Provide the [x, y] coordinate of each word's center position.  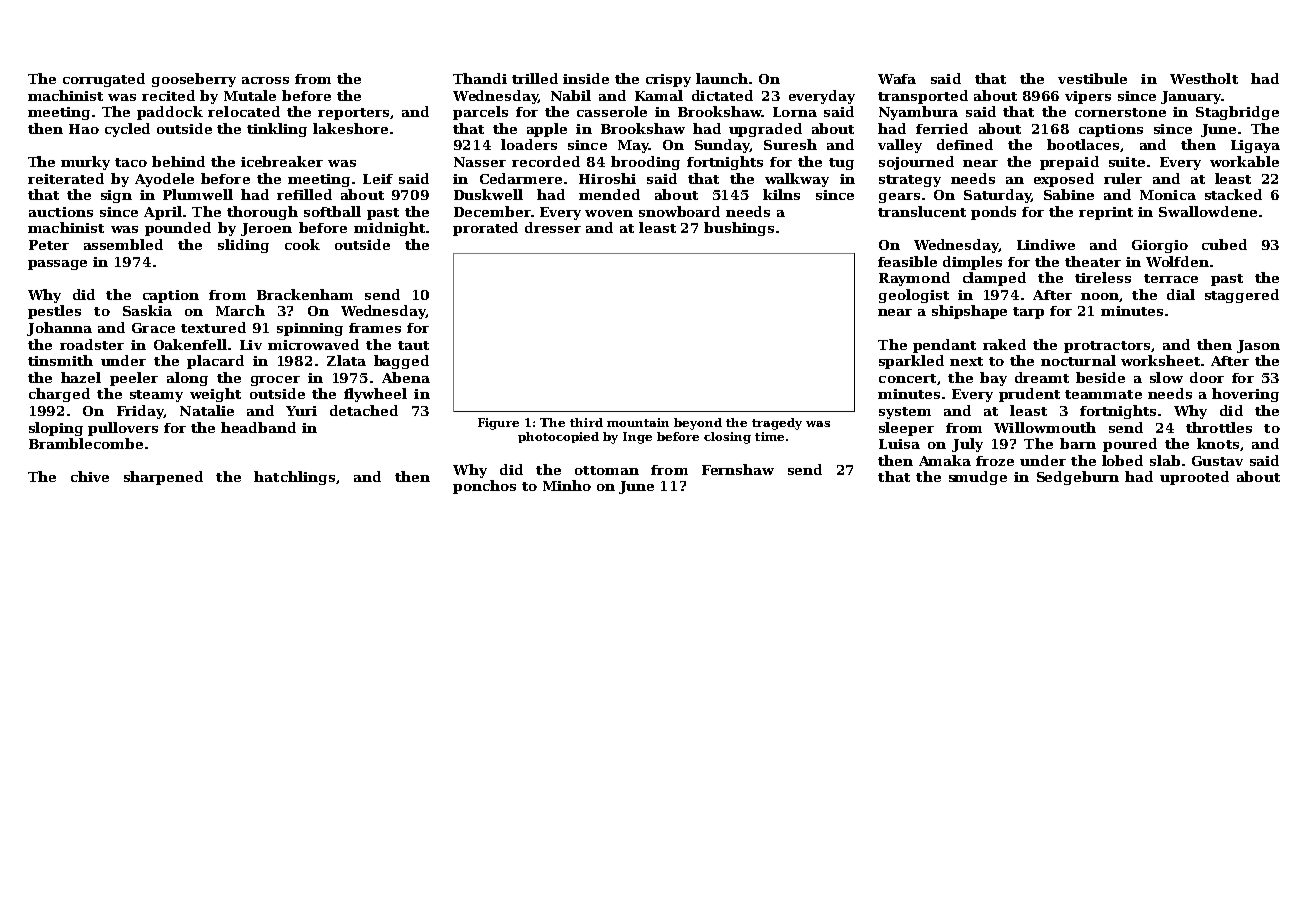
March [240, 310]
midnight [389, 229]
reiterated [66, 178]
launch [722, 78]
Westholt [1204, 78]
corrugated [104, 80]
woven [609, 213]
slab [1165, 460]
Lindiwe [1046, 244]
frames [375, 328]
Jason [1258, 346]
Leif [378, 179]
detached [364, 410]
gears [899, 198]
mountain [638, 422]
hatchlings [294, 478]
